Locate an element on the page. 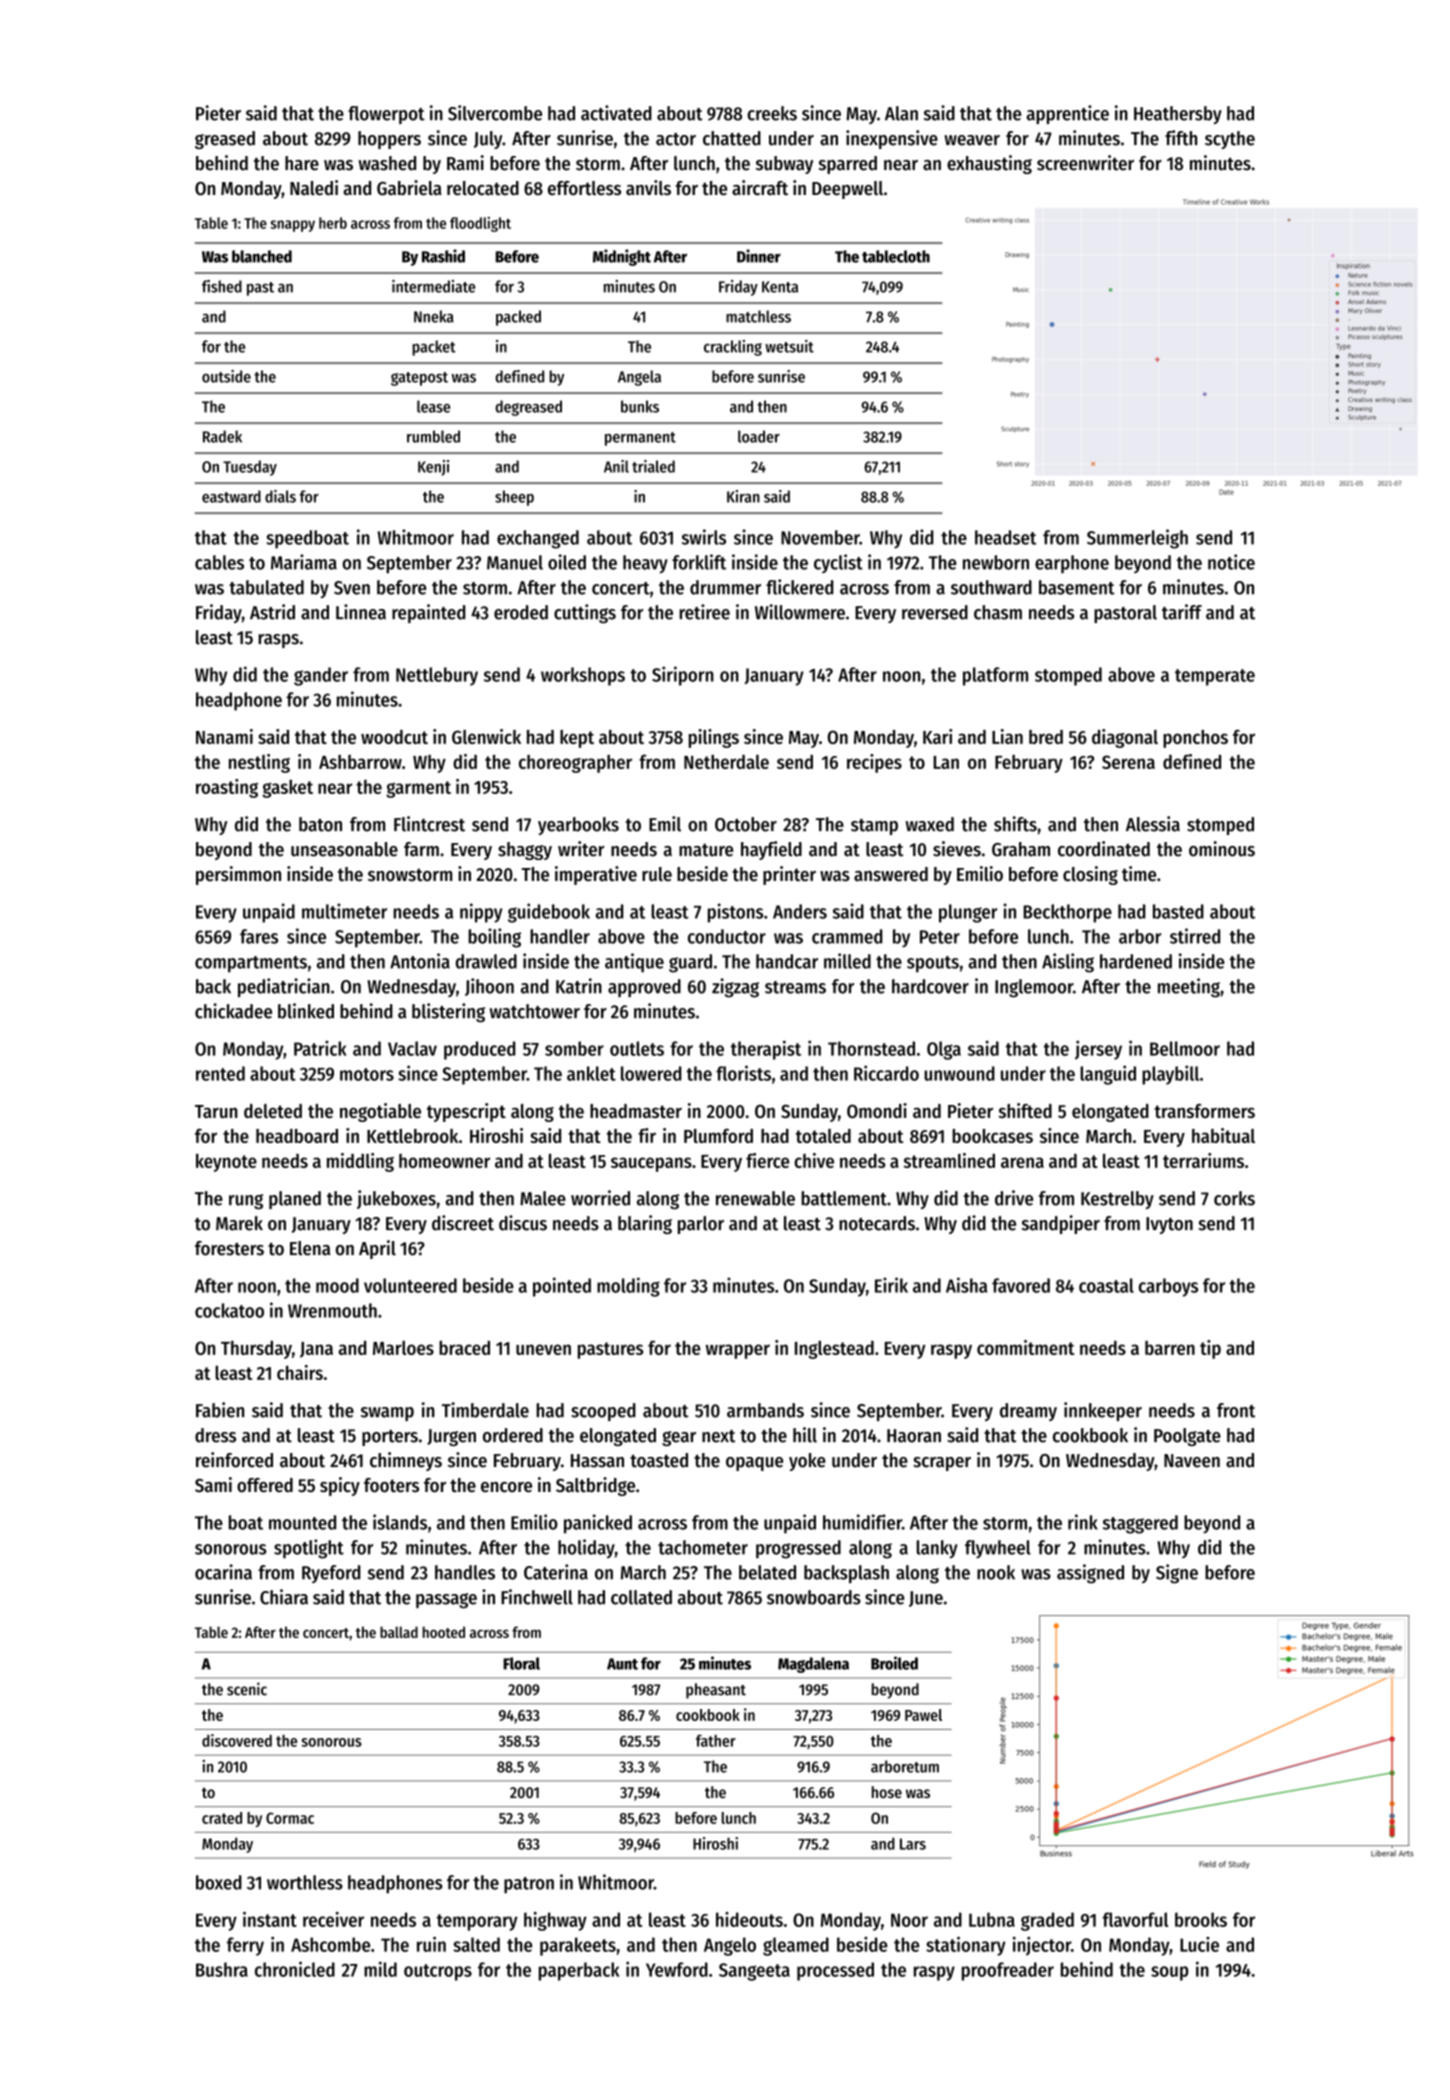 The width and height of the image is (1450, 2100). mature is located at coordinates (706, 850).
